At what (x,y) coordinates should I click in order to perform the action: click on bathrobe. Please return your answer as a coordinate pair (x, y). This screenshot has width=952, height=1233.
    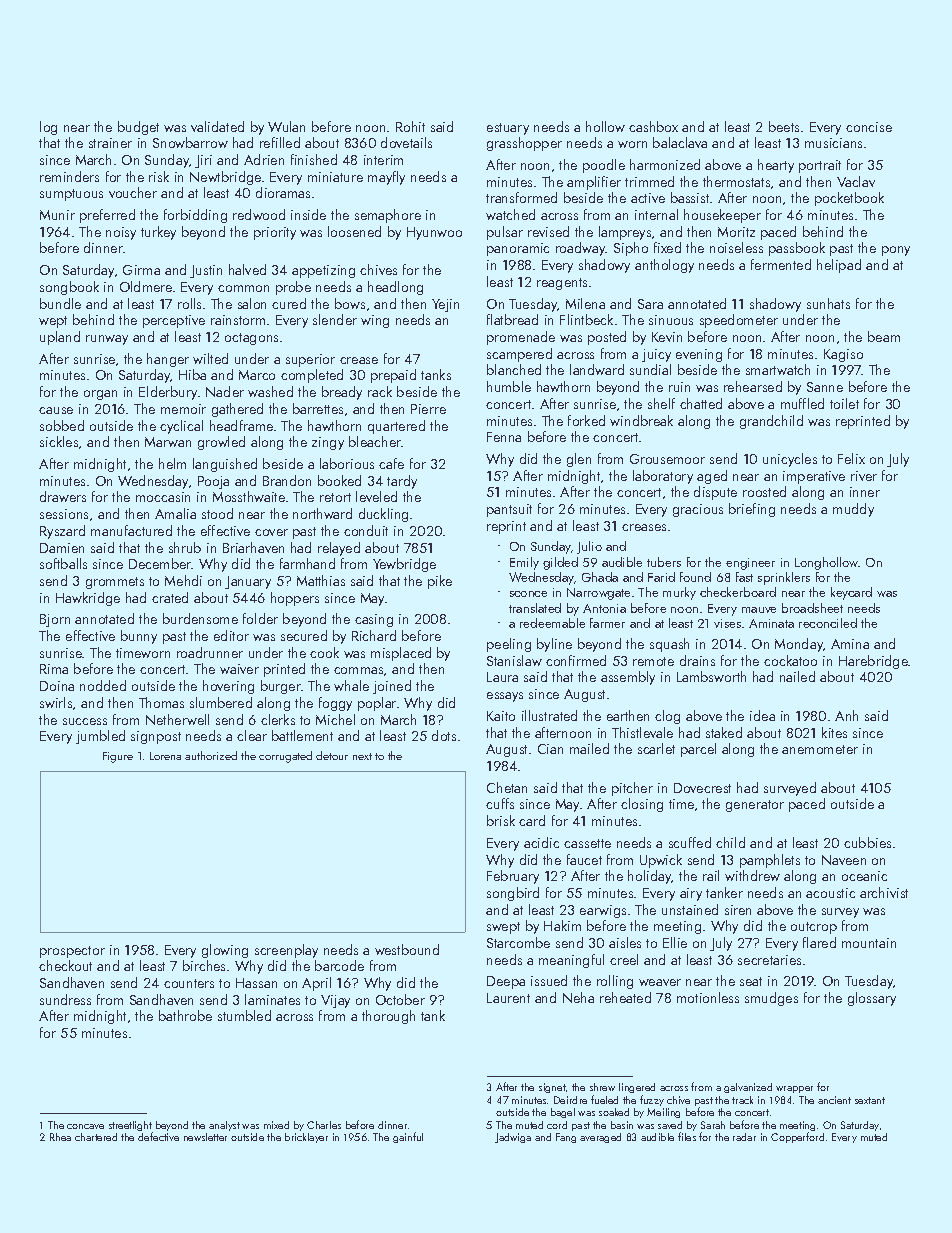
    Looking at the image, I should click on (185, 1015).
